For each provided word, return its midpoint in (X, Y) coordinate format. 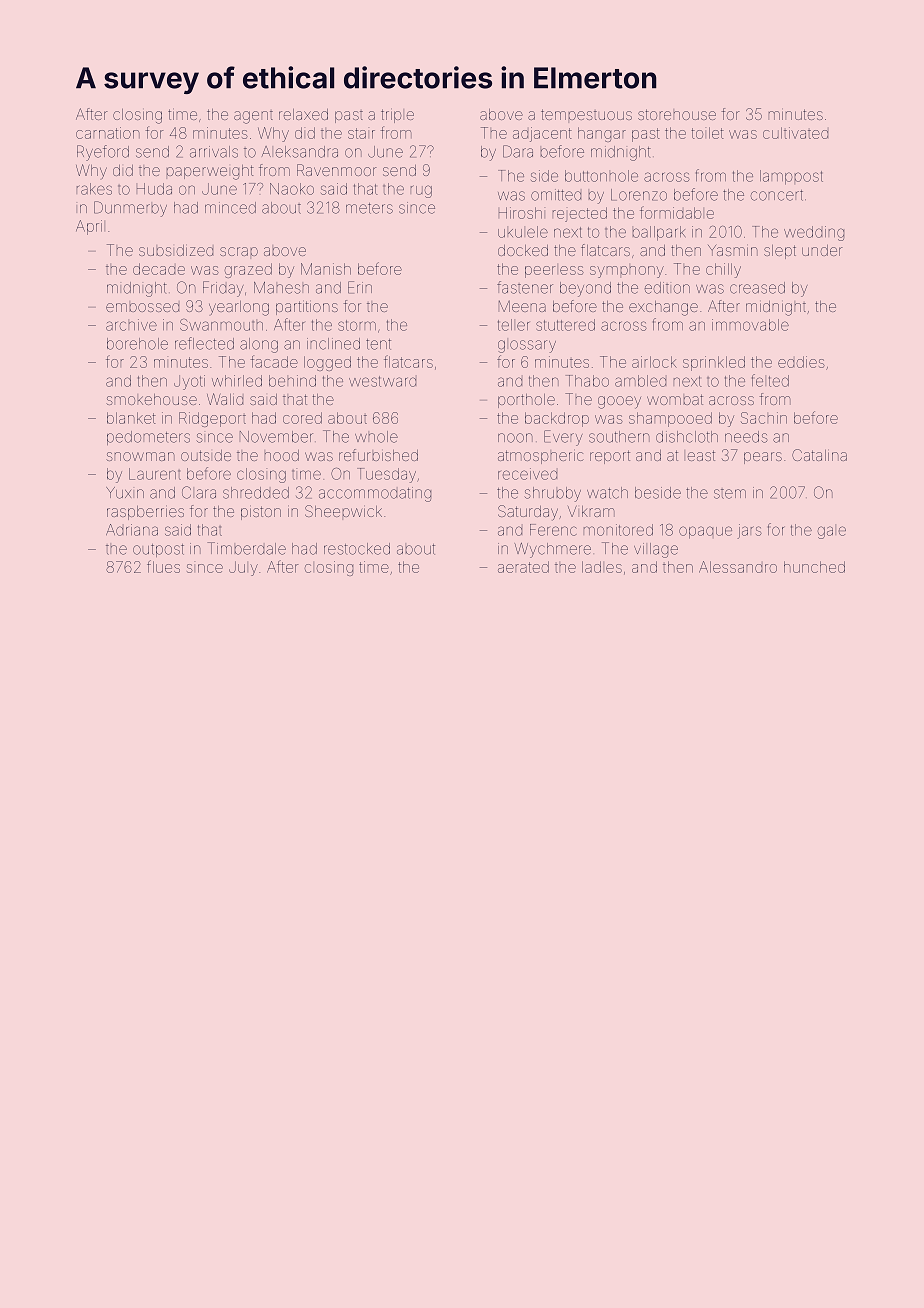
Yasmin (733, 250)
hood (282, 455)
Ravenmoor (337, 170)
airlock (654, 362)
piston (261, 513)
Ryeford (103, 153)
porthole (526, 401)
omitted (556, 195)
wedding (814, 233)
